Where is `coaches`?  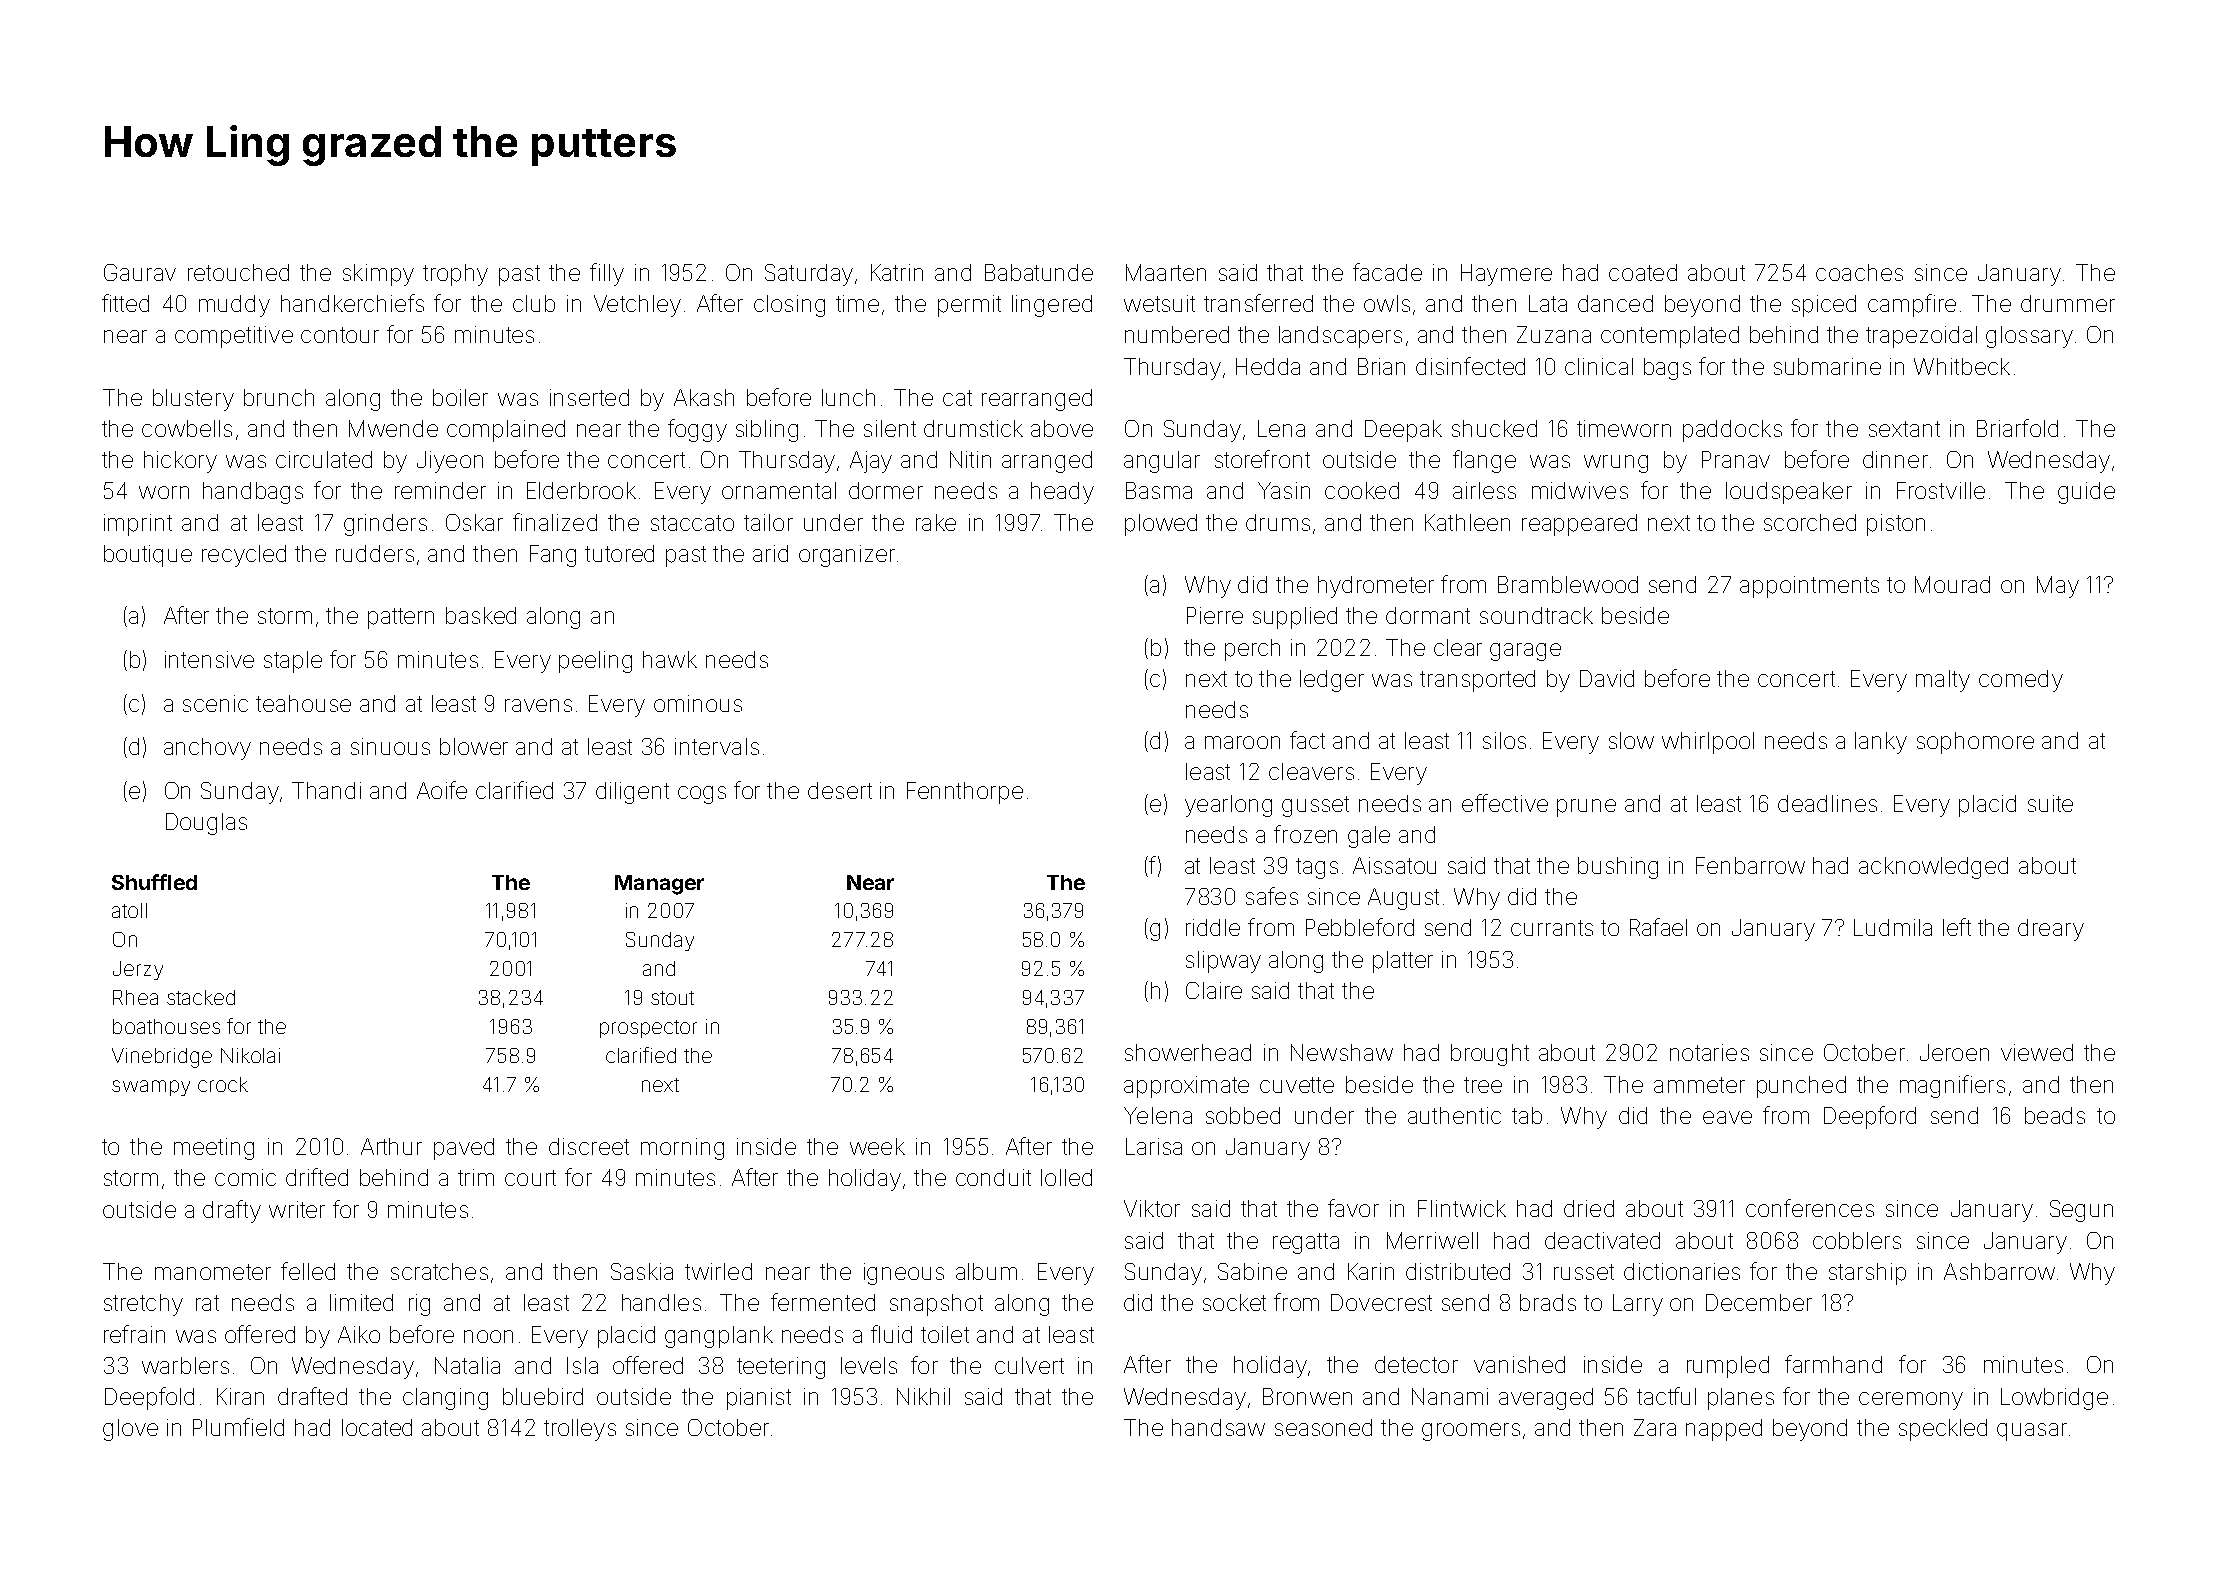
coaches is located at coordinates (1859, 272).
